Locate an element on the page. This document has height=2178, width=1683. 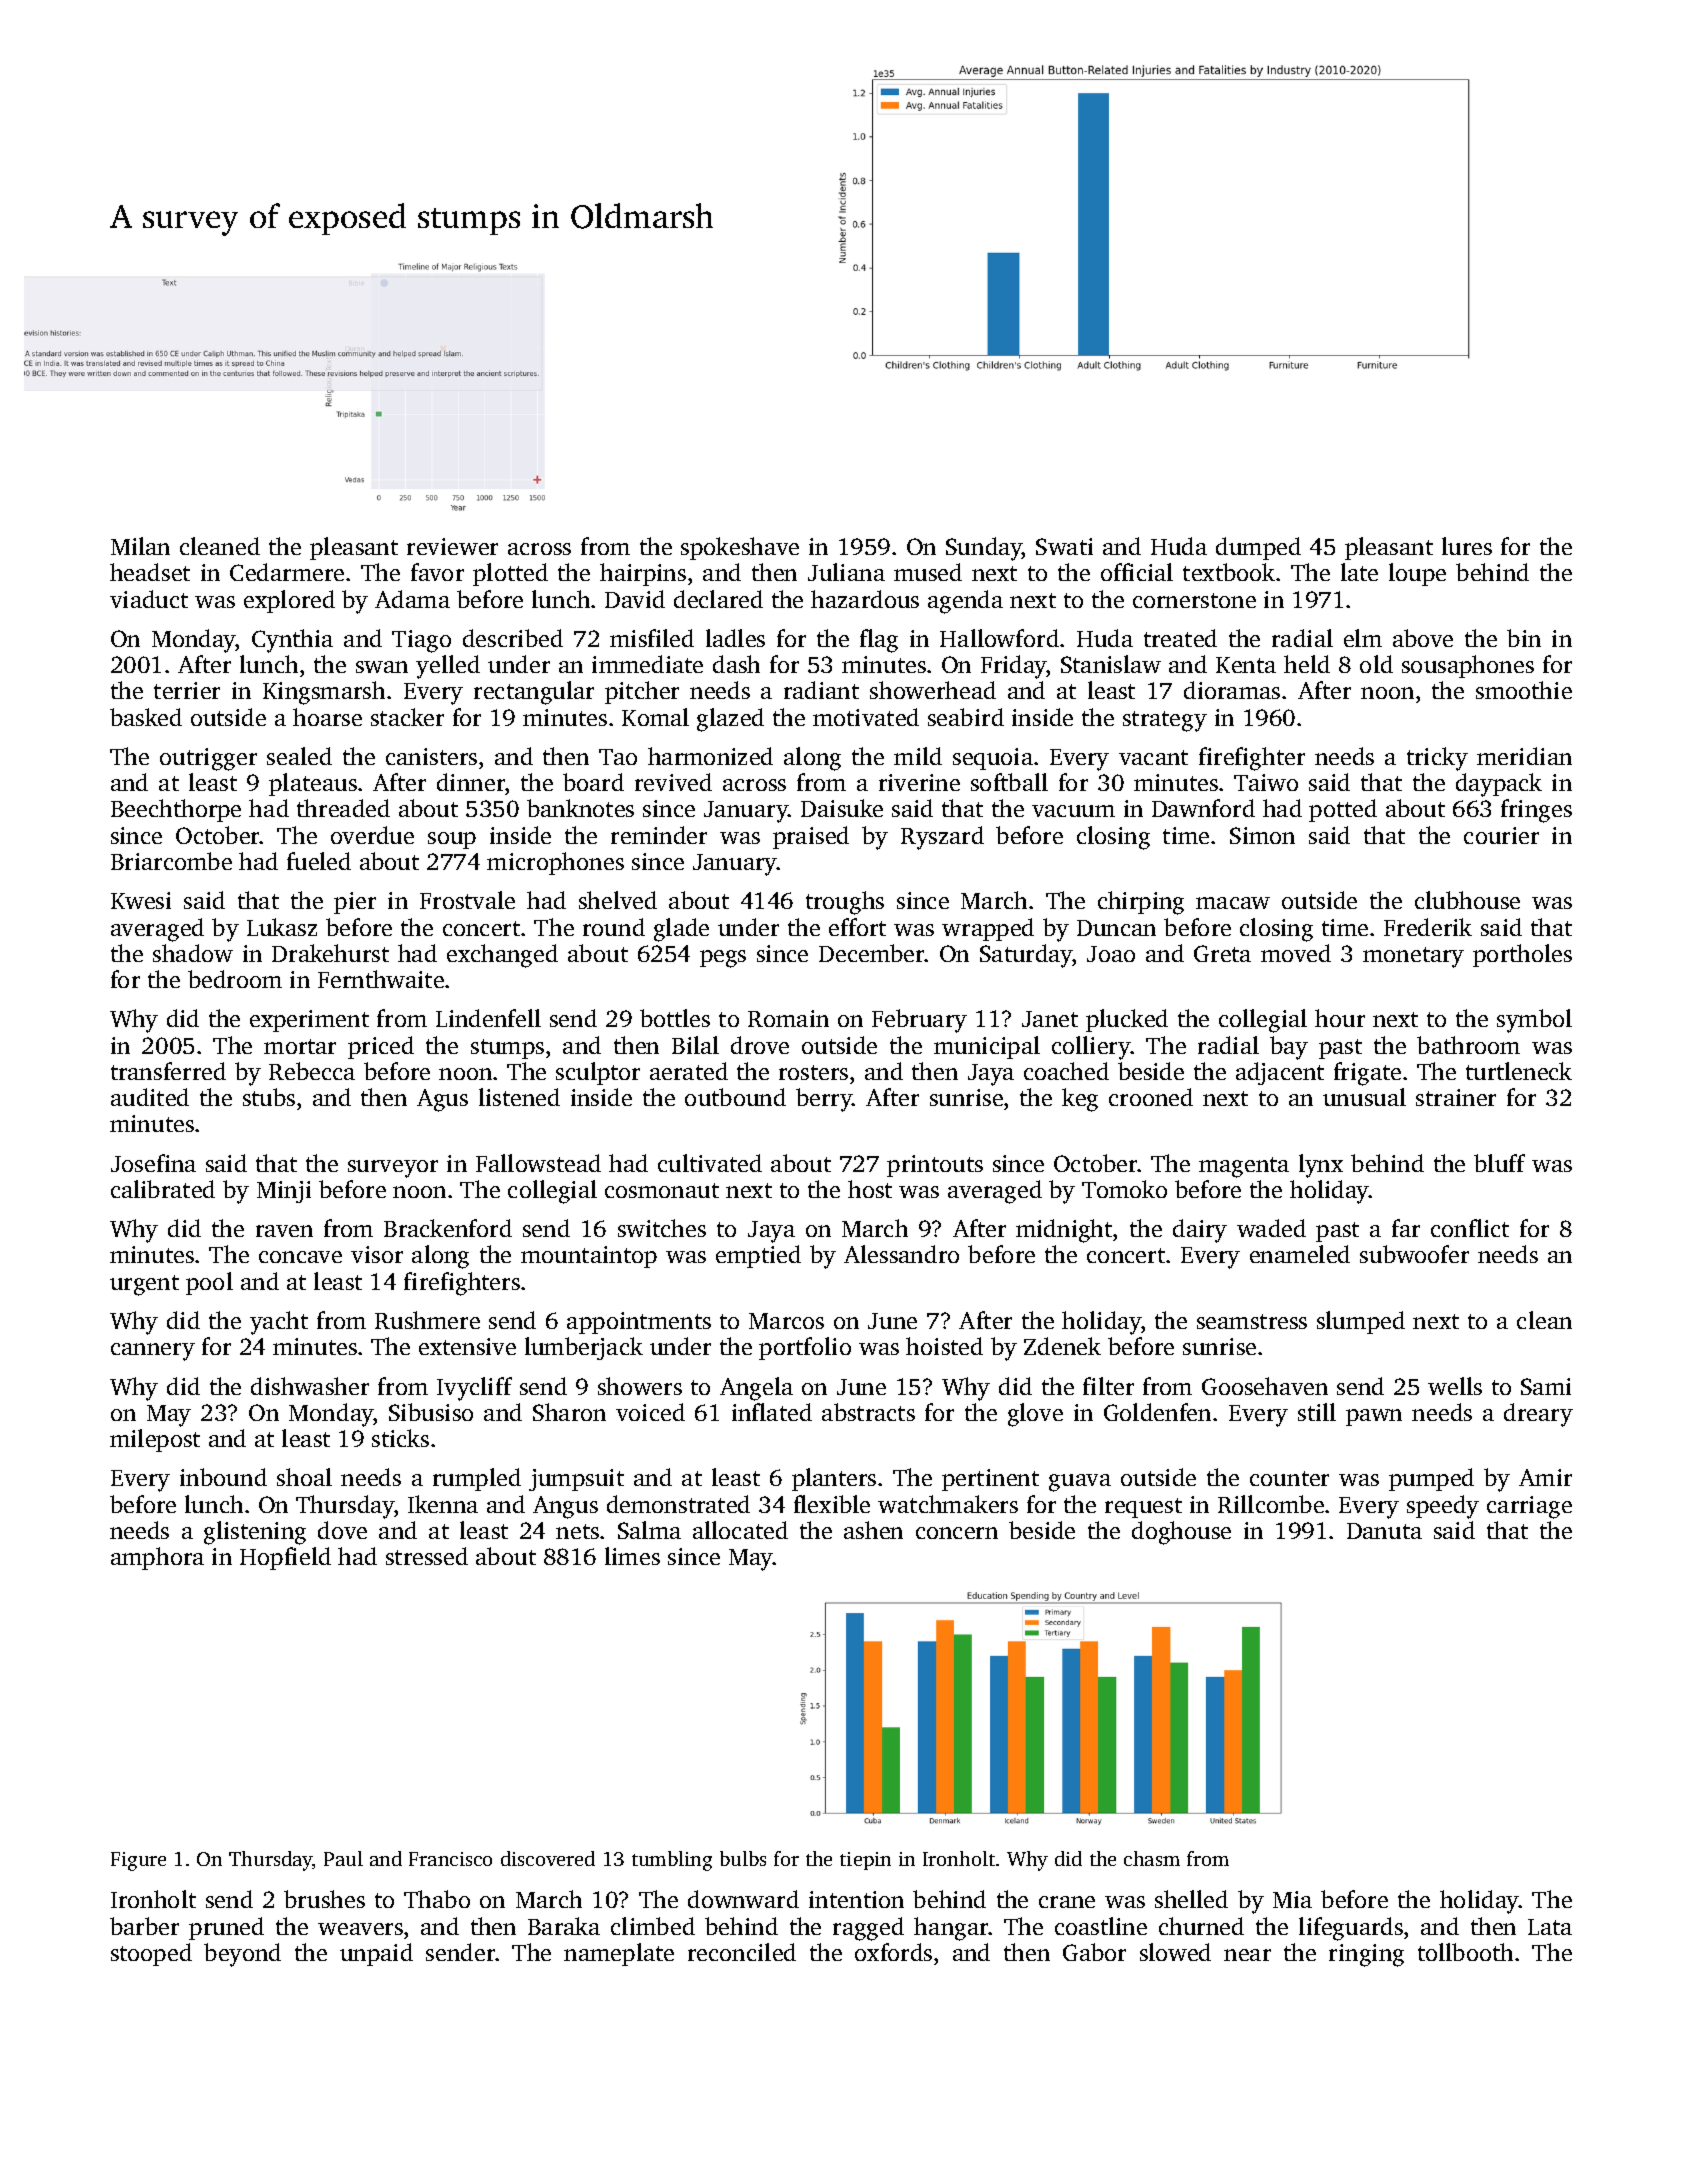
moved is located at coordinates (1296, 953).
